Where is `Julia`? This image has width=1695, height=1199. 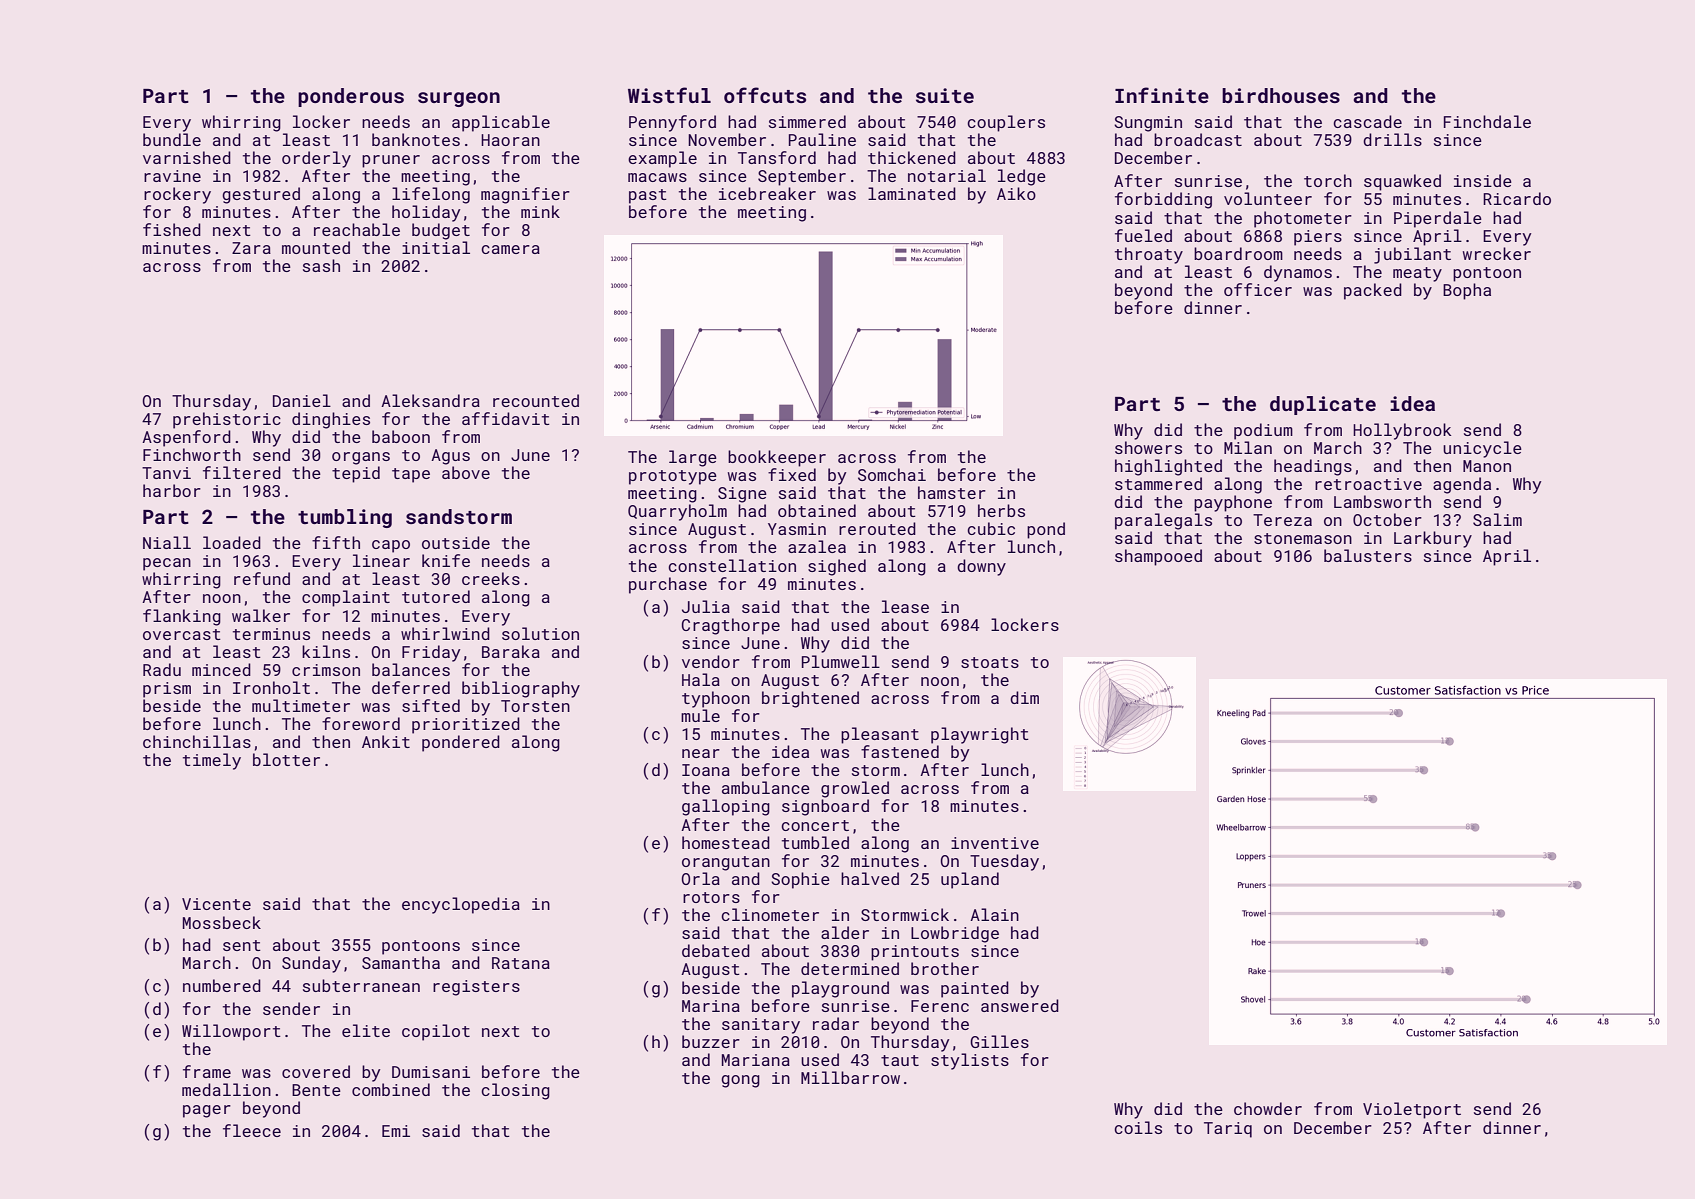
Julia is located at coordinates (706, 606).
